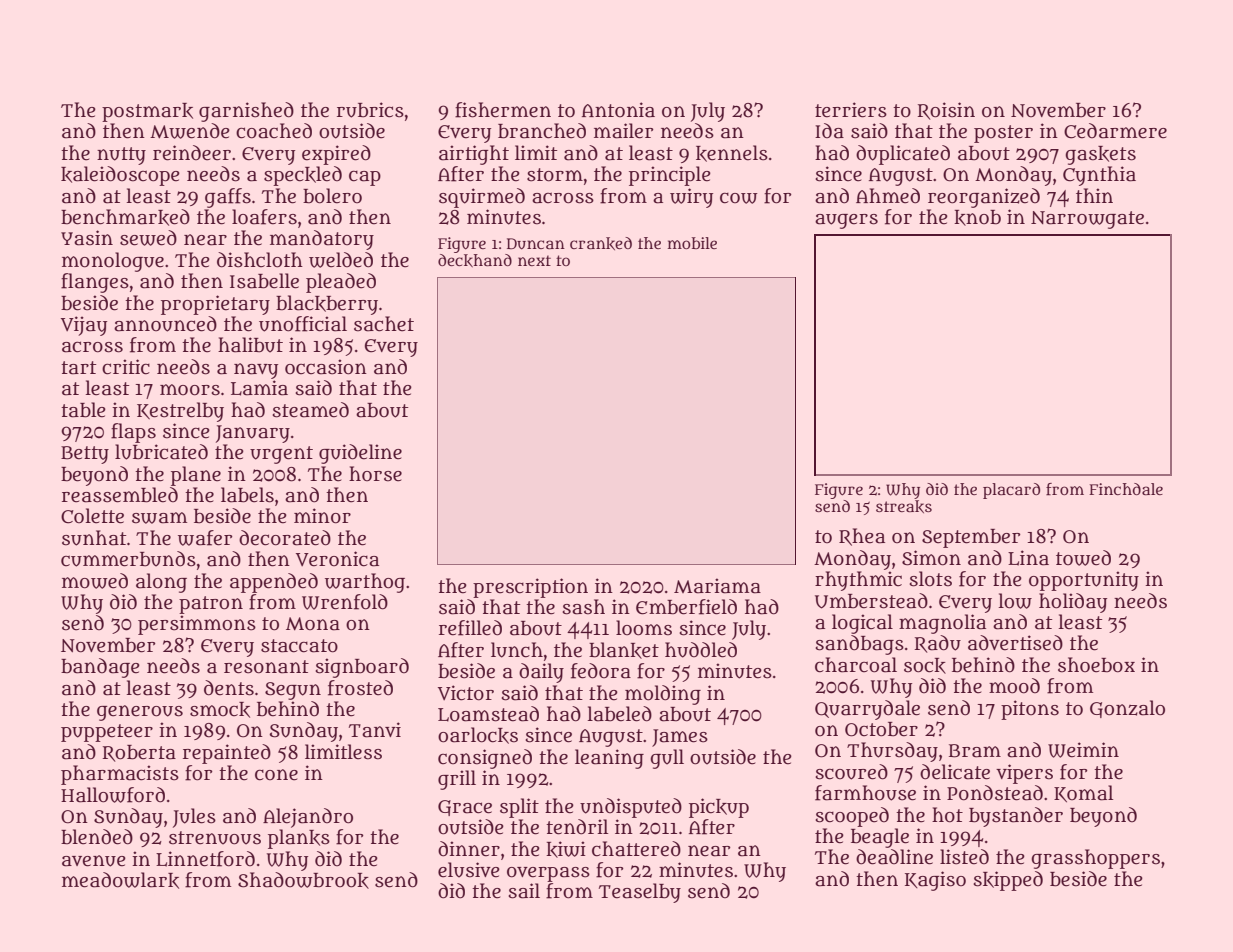 This page has height=952, width=1233. What do you see at coordinates (542, 131) in the page?
I see `branched` at bounding box center [542, 131].
